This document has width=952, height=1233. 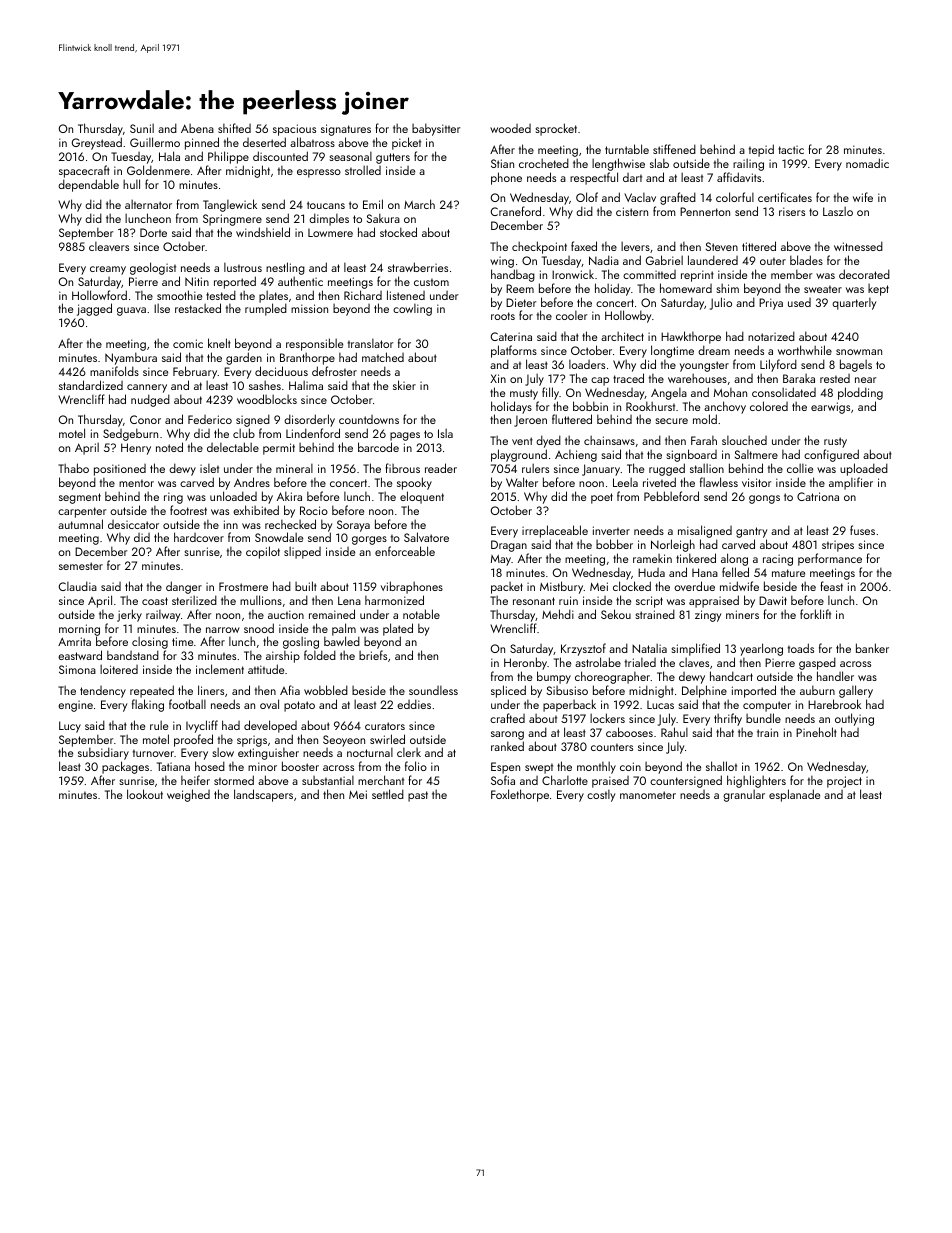 What do you see at coordinates (363, 170) in the document?
I see `strolled` at bounding box center [363, 170].
